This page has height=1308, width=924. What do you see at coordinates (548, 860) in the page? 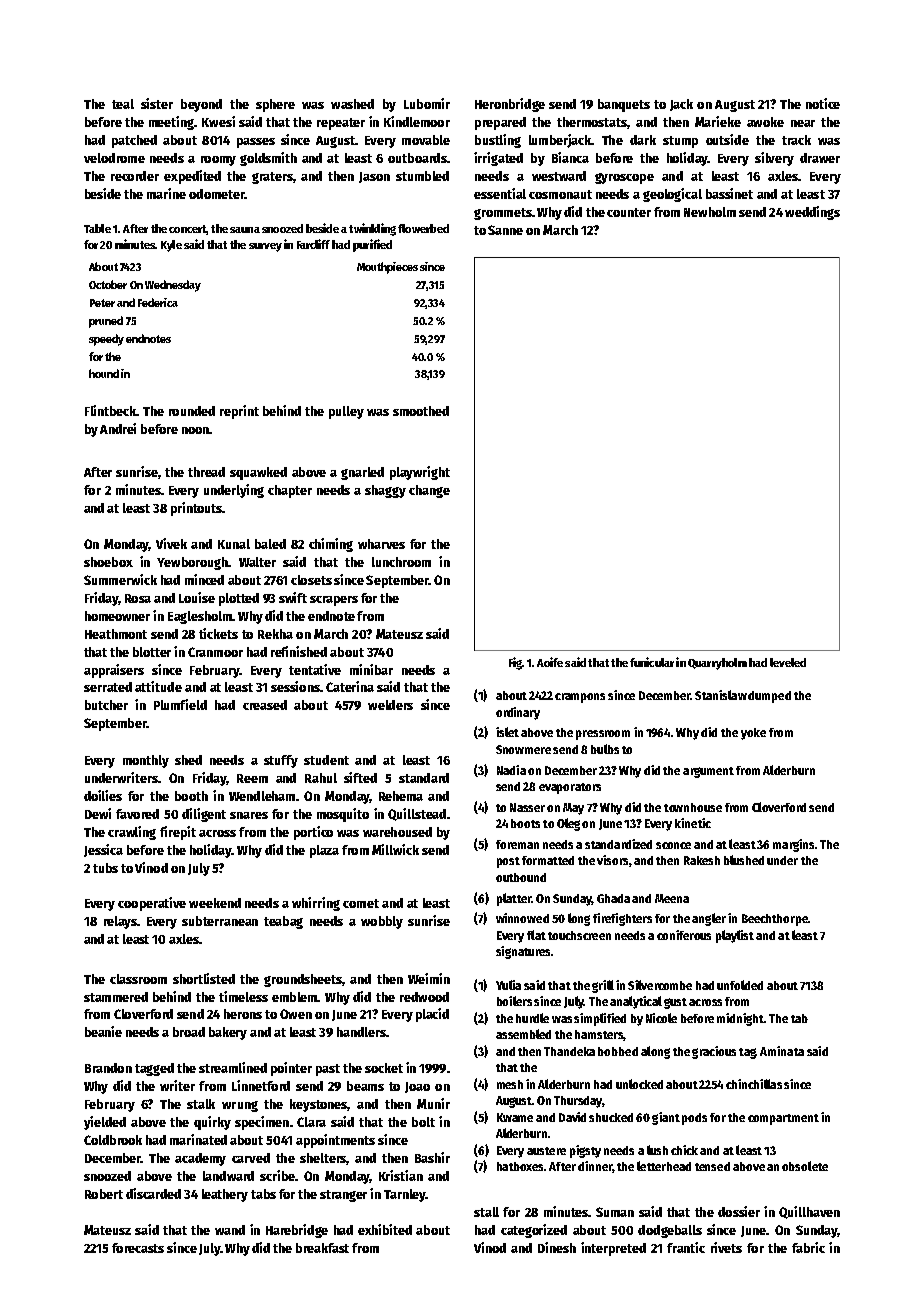
I see `formatted` at bounding box center [548, 860].
